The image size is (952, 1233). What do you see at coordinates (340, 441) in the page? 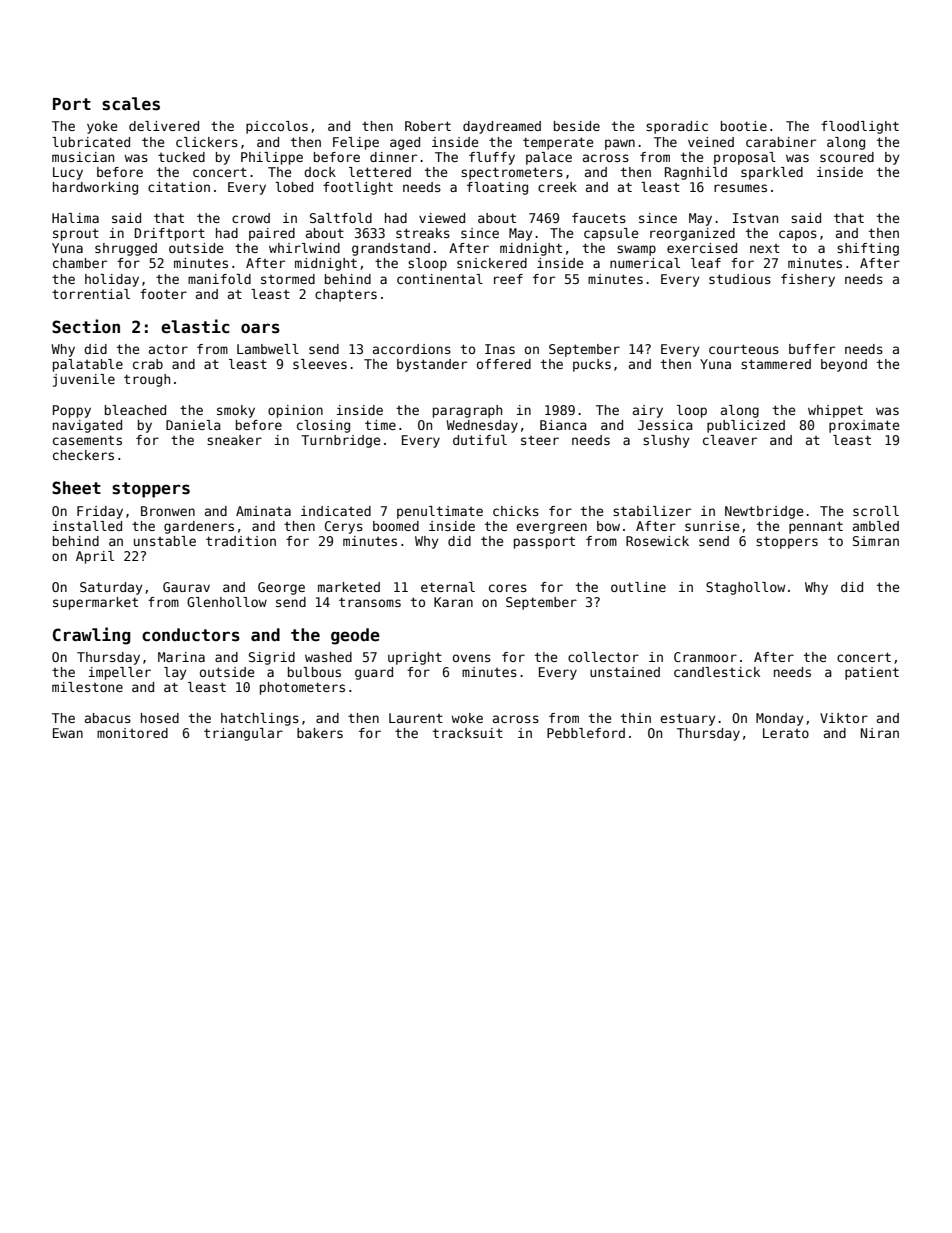
I see `Turnbridge` at bounding box center [340, 441].
